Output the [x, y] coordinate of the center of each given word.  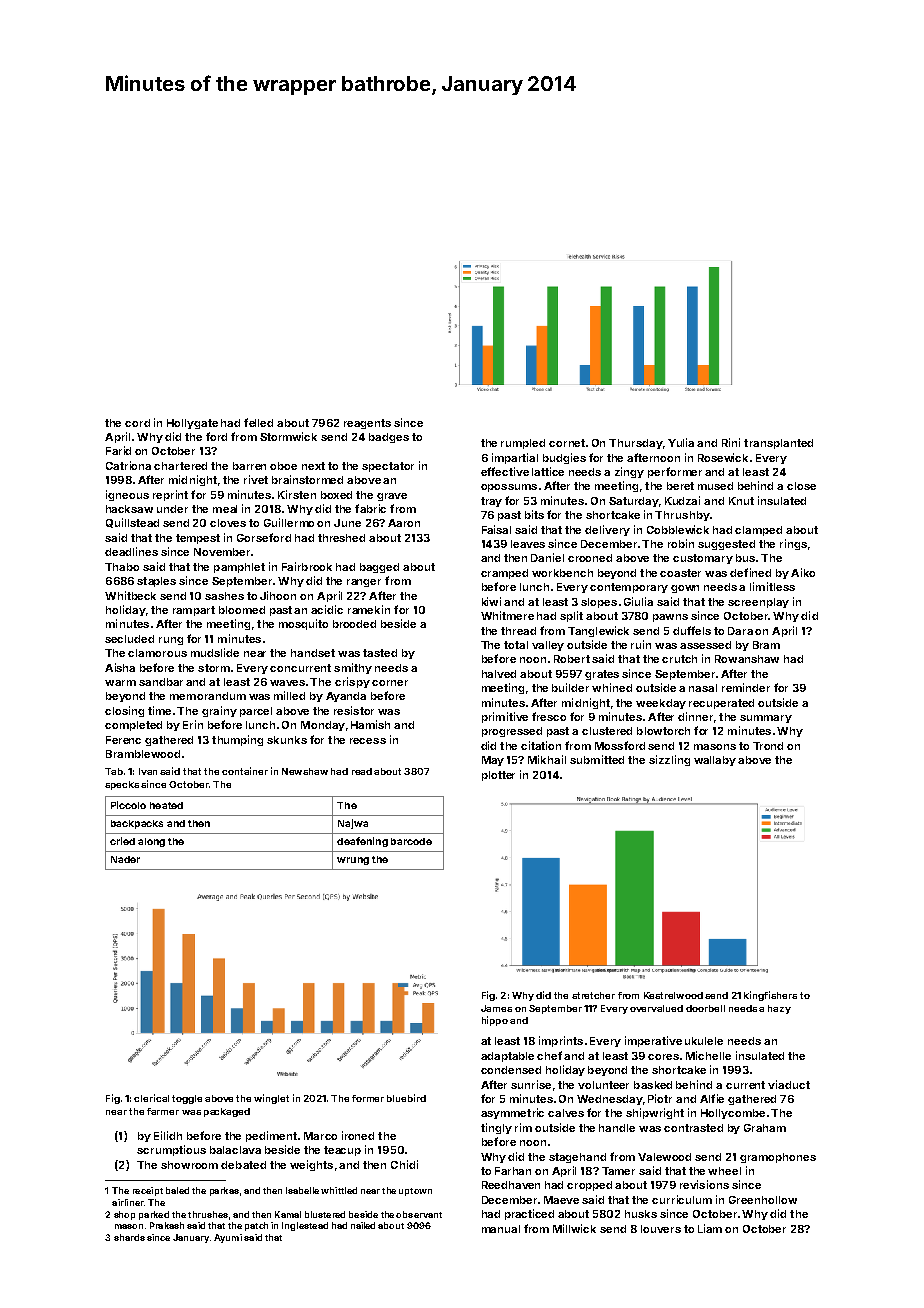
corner [390, 683]
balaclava [235, 1150]
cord [137, 423]
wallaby [715, 761]
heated [166, 805]
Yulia [681, 442]
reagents [367, 424]
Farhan [513, 1171]
